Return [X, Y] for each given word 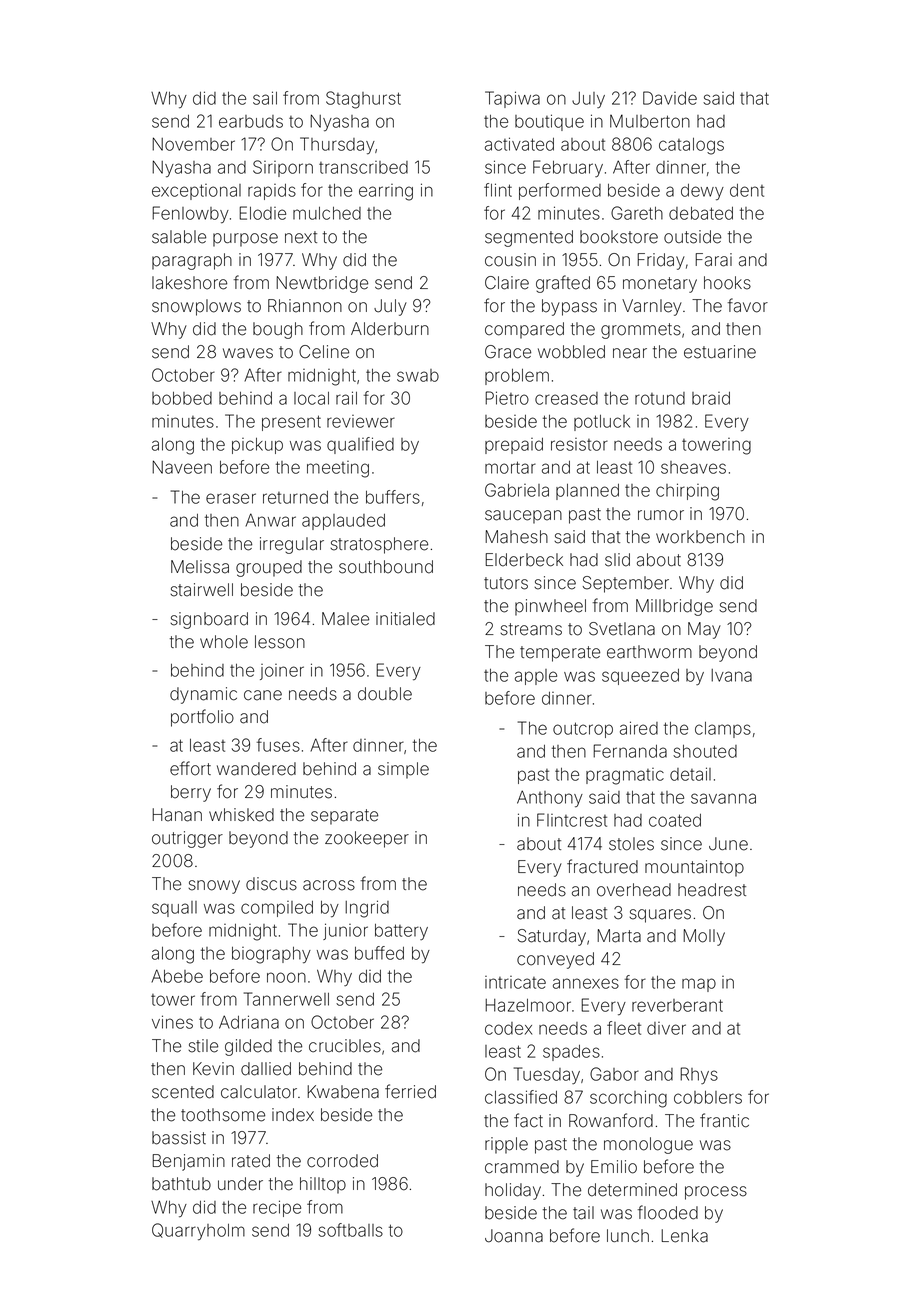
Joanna [514, 1236]
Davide [670, 98]
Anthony [550, 799]
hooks [727, 283]
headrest [712, 890]
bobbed [182, 398]
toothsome [223, 1115]
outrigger [187, 839]
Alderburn [390, 329]
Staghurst [363, 100]
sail [265, 98]
